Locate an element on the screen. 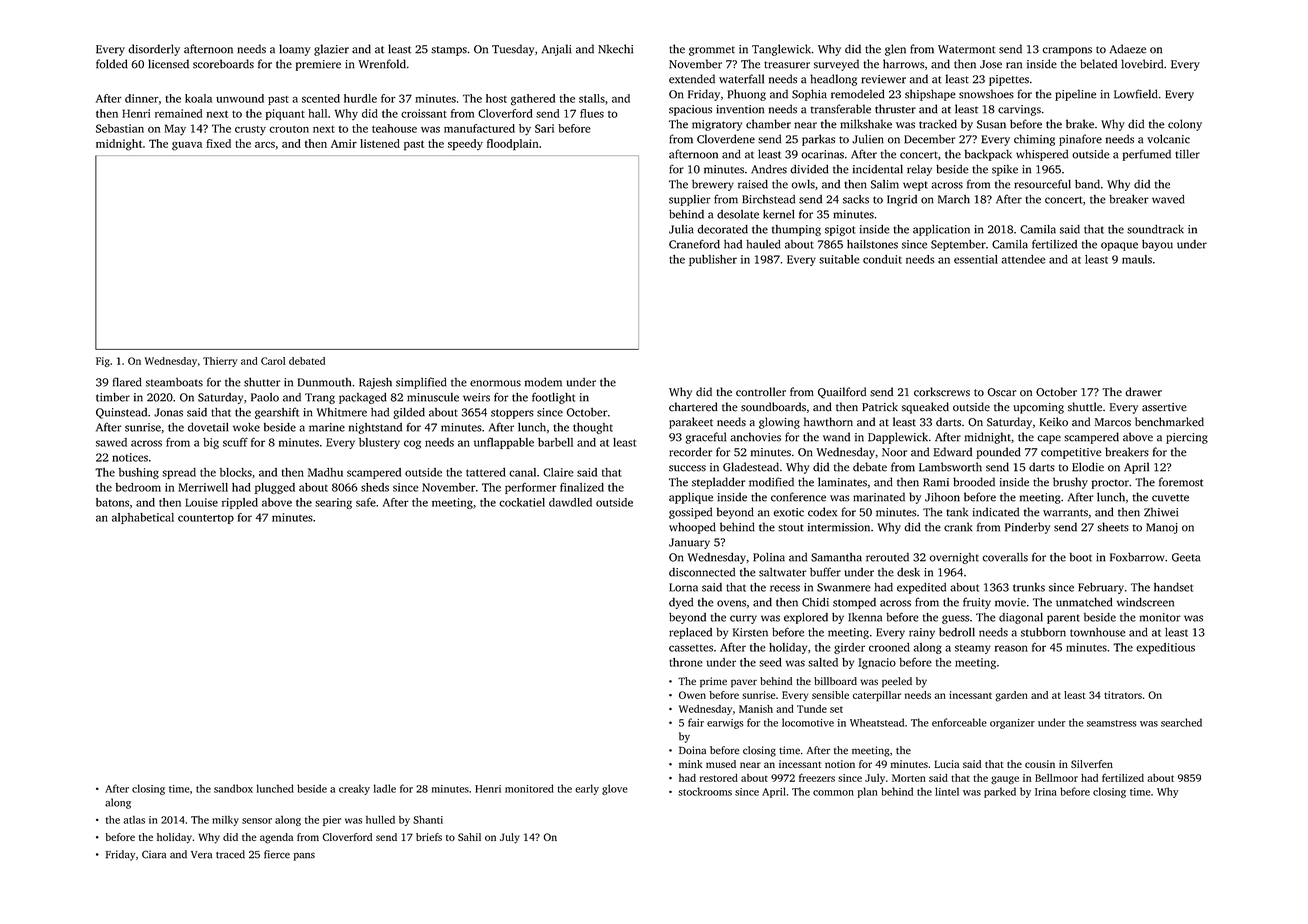  pans is located at coordinates (304, 856).
